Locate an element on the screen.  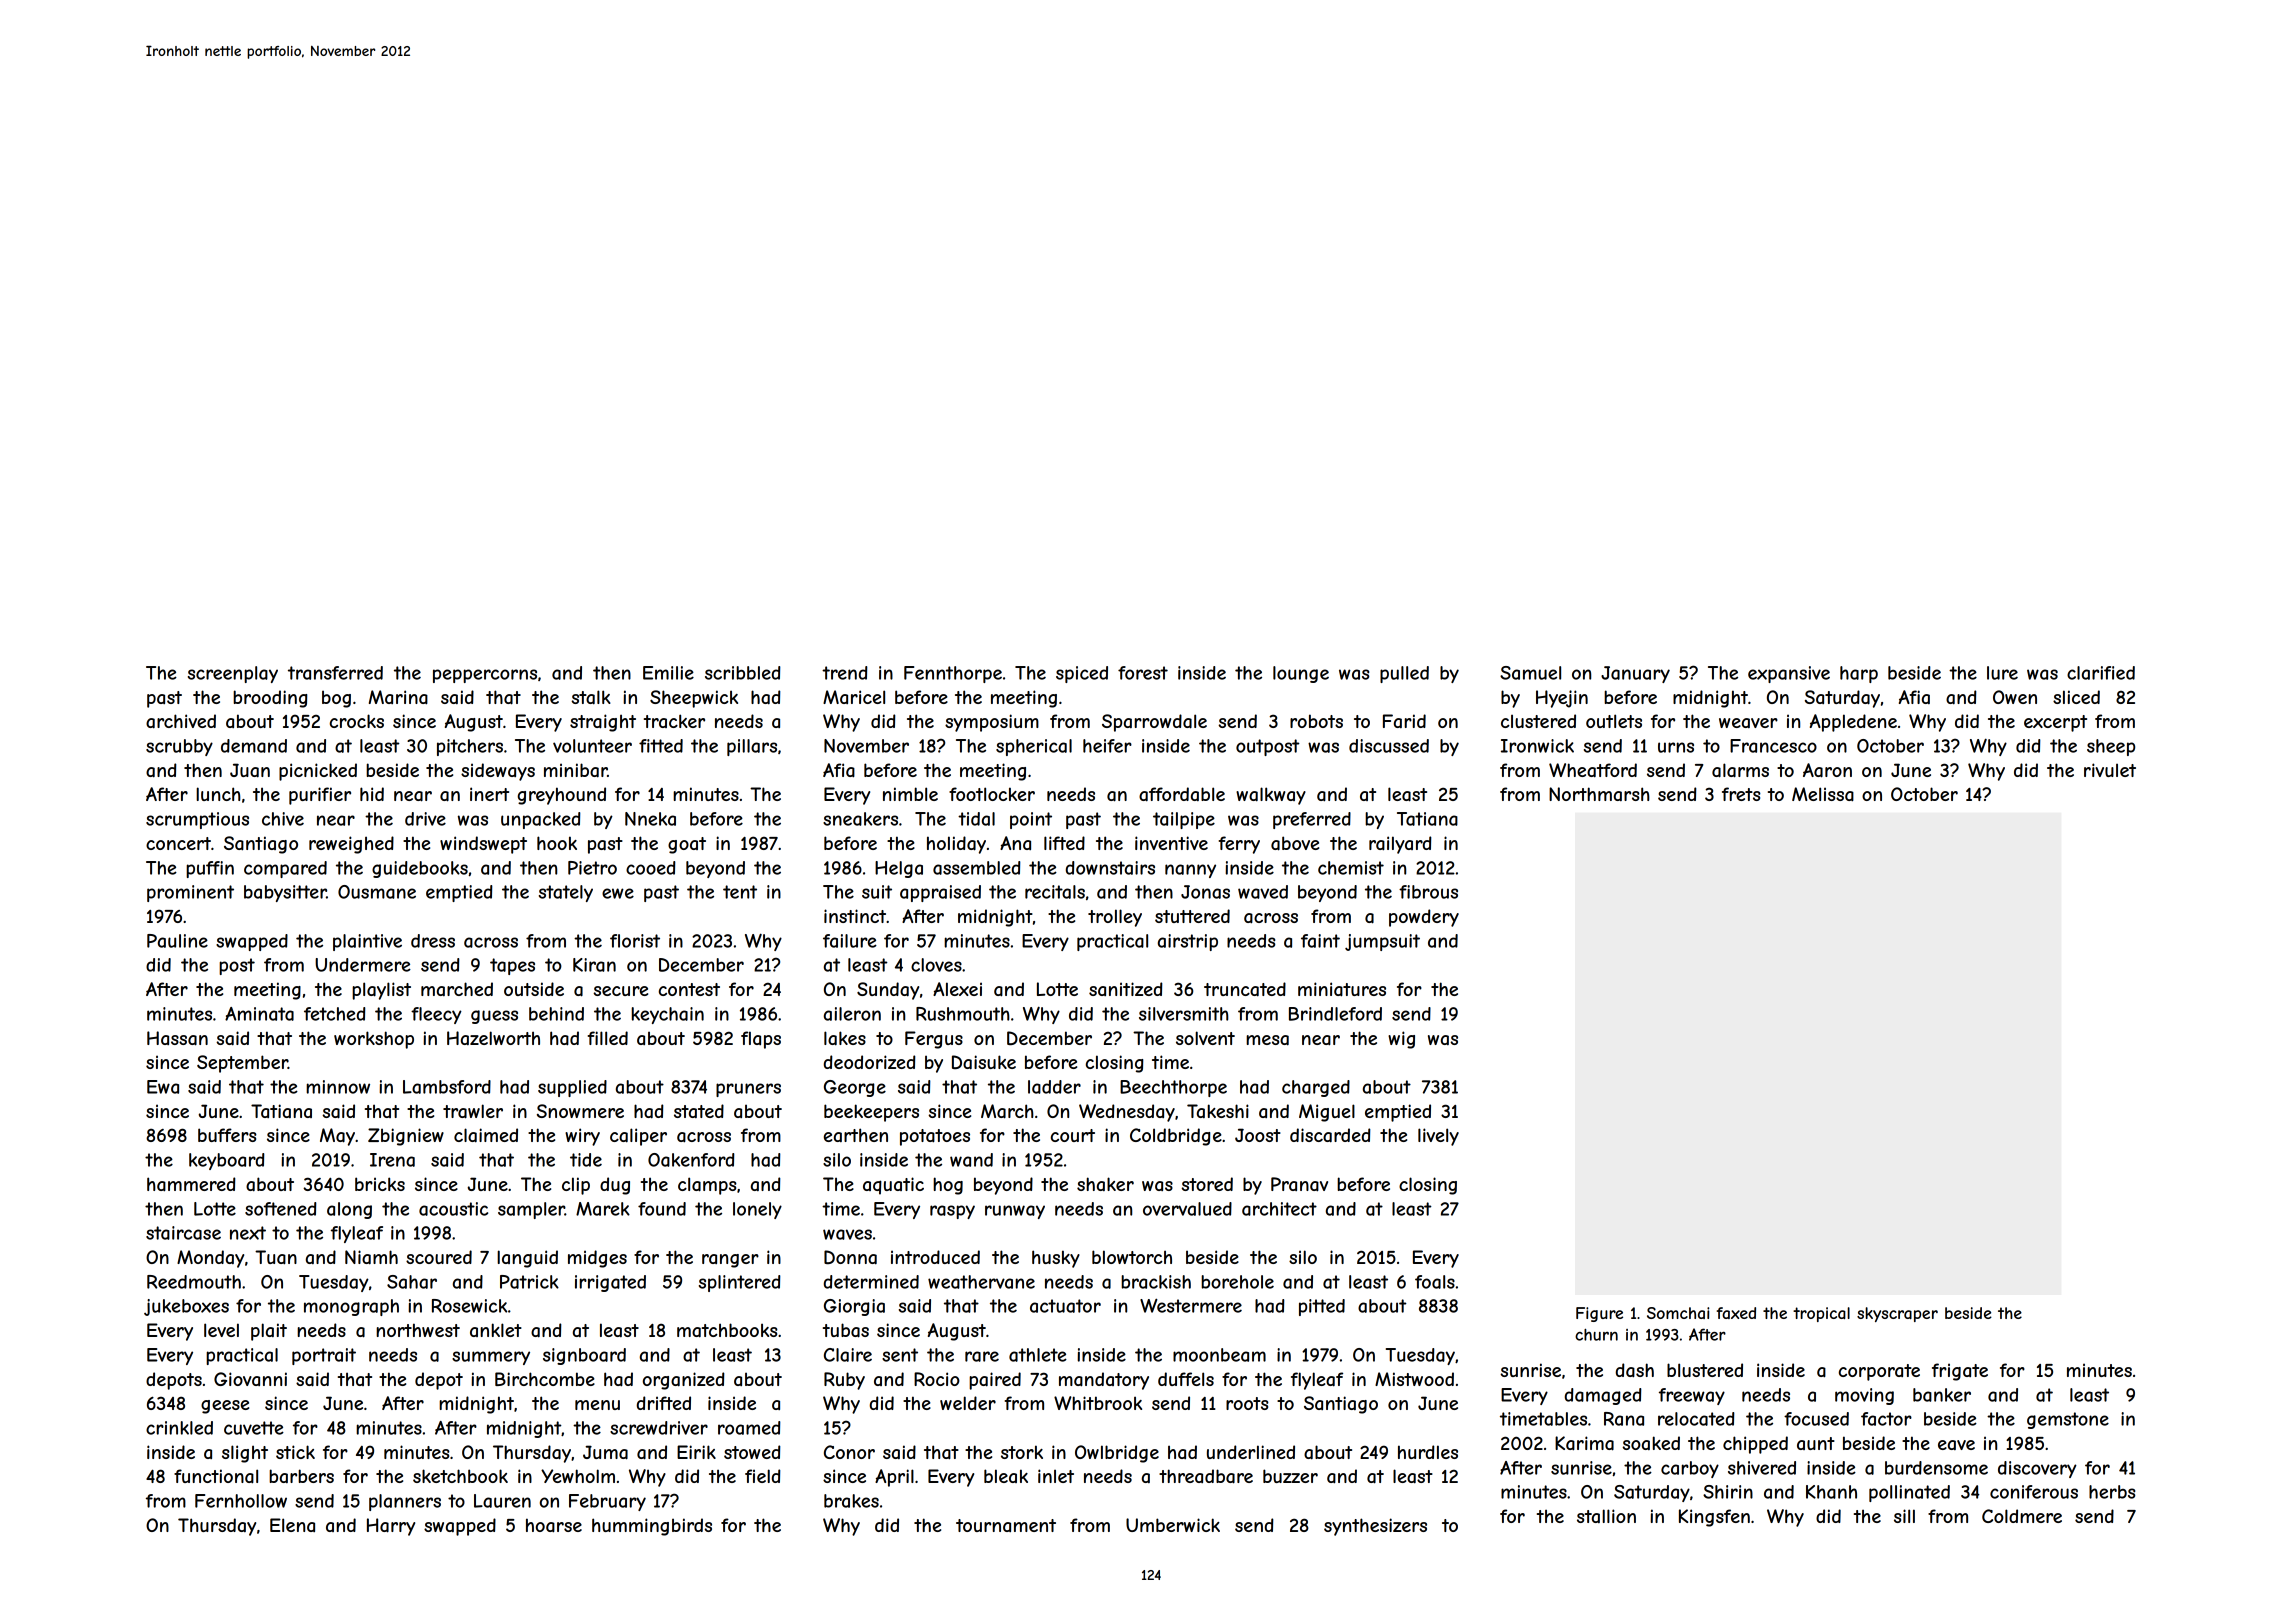
Melissa is located at coordinates (1823, 794).
